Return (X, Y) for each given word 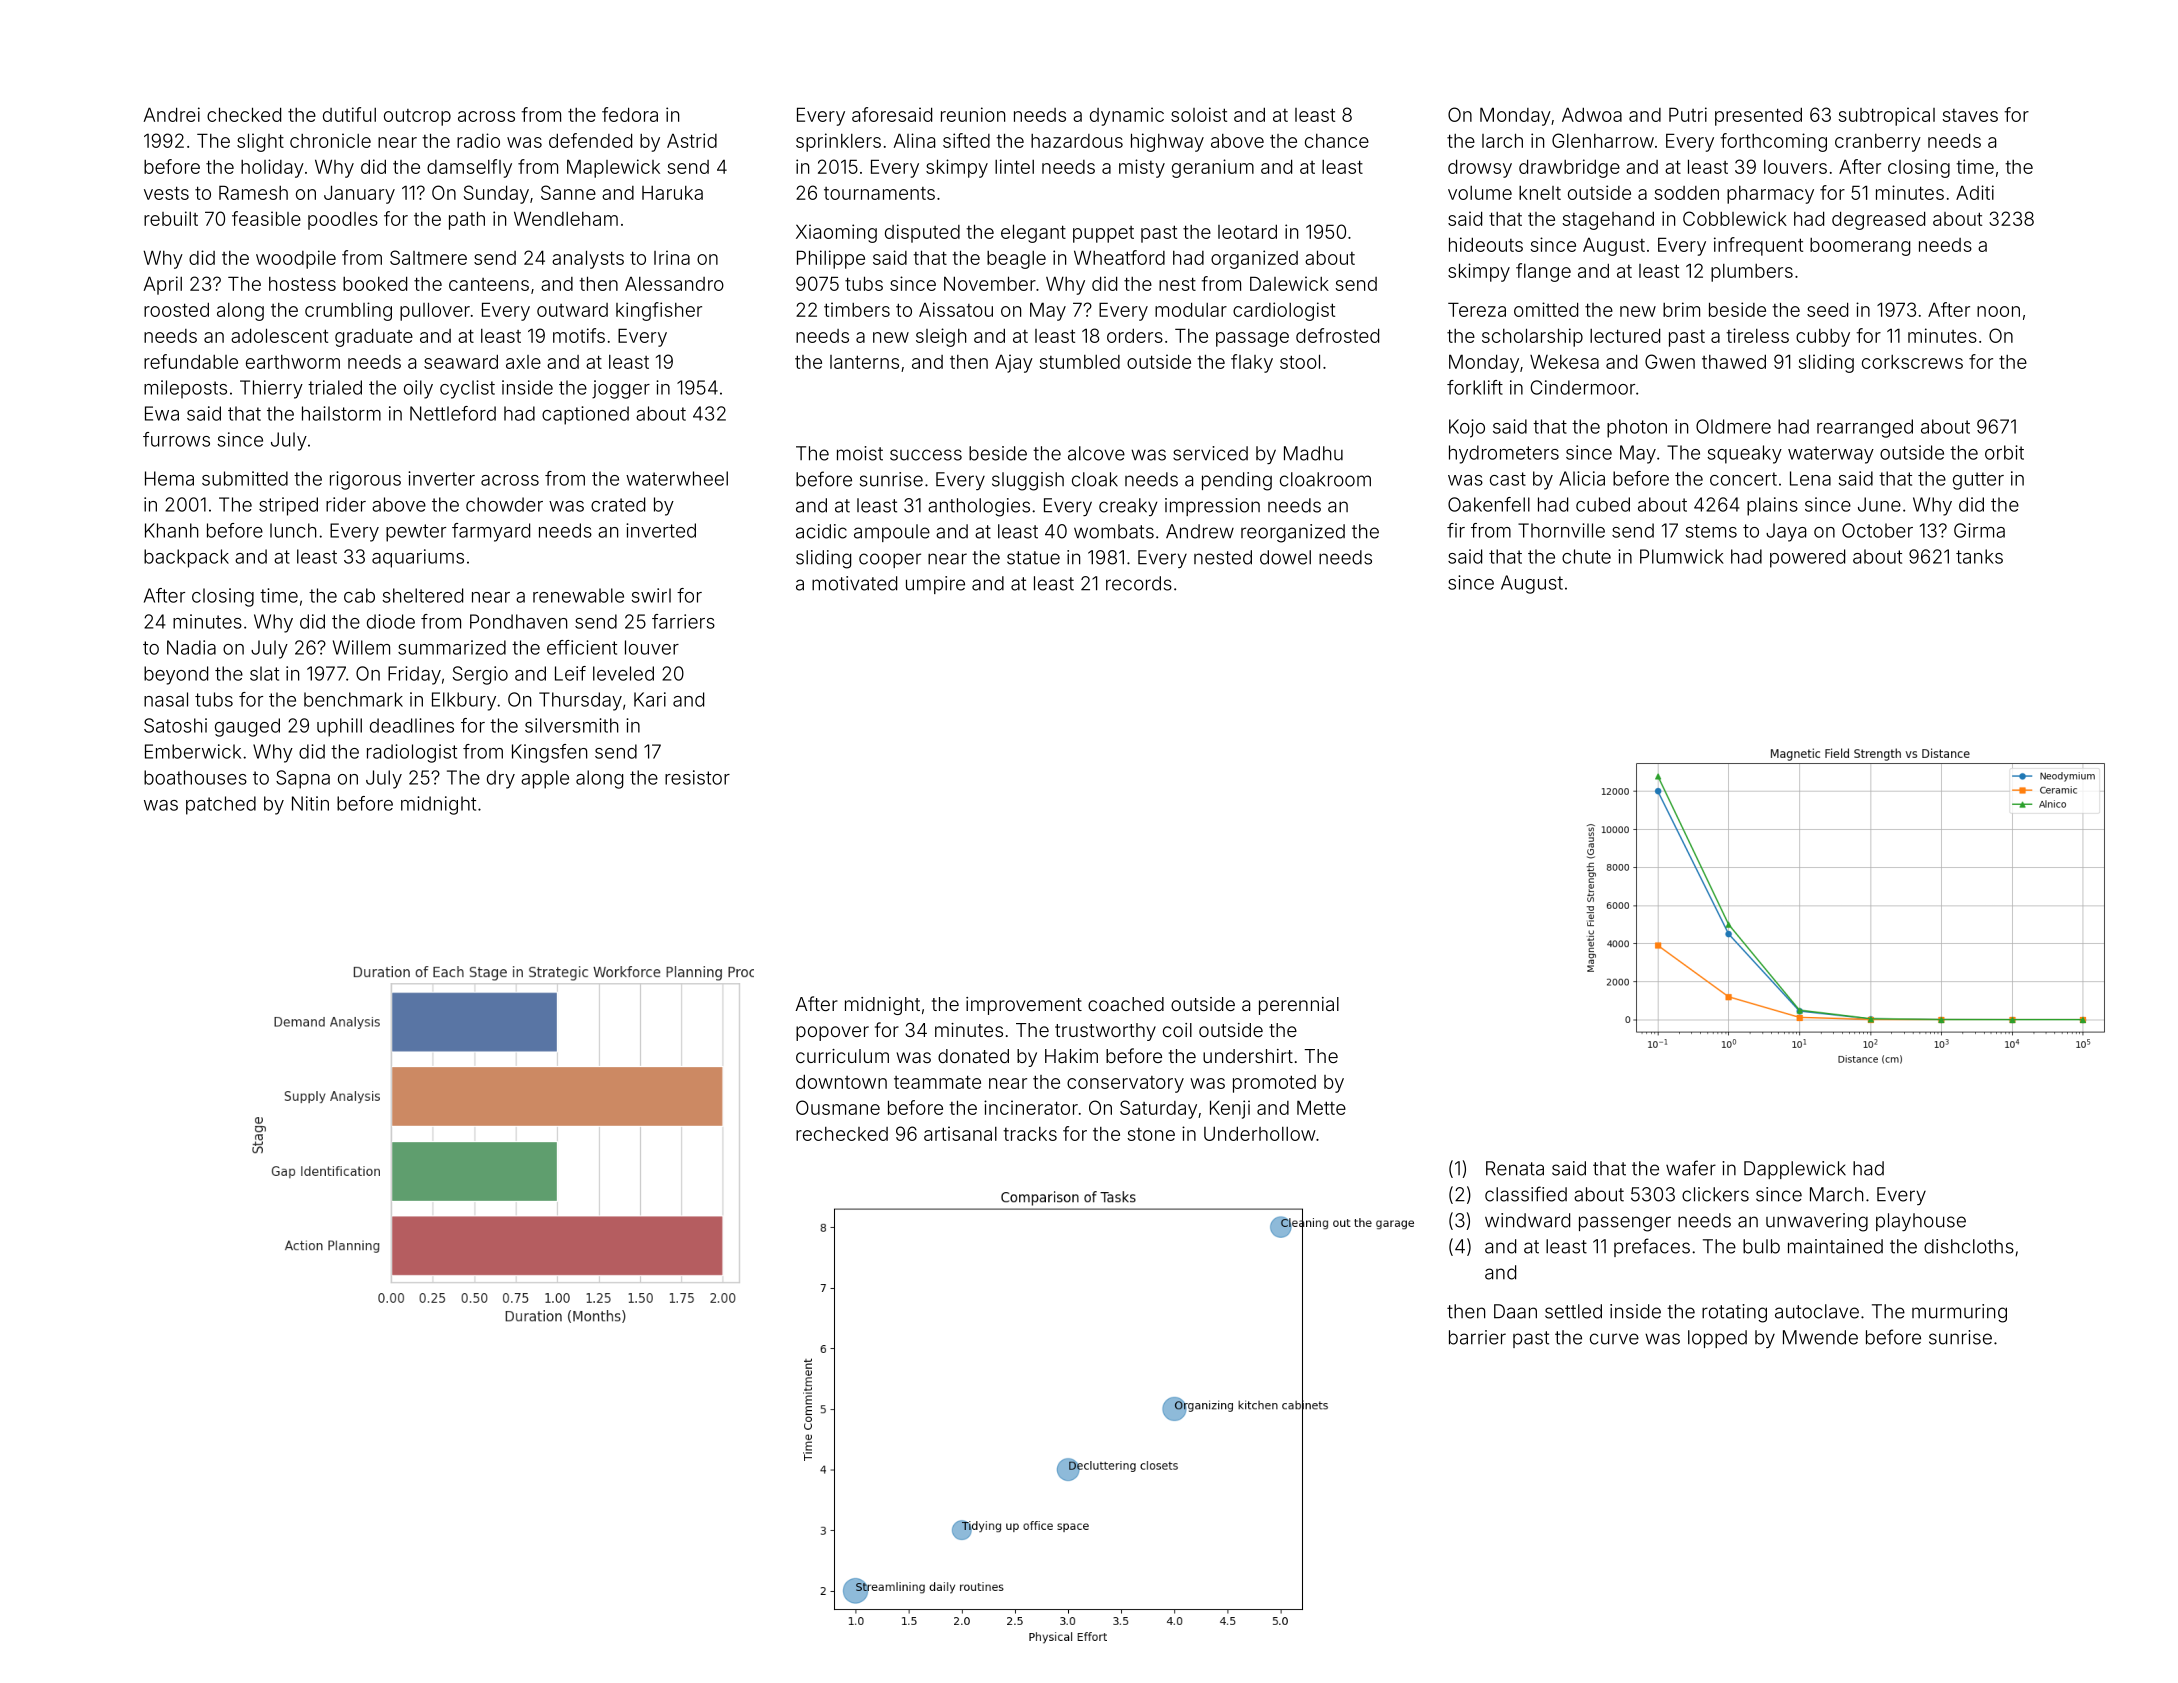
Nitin (310, 803)
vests (166, 193)
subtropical (1887, 116)
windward (1527, 1220)
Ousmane (838, 1107)
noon (1998, 311)
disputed (922, 233)
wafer (1691, 1168)
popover (832, 1033)
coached (1126, 1004)
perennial (1299, 1006)
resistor (697, 777)
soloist (1199, 114)
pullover (435, 311)
